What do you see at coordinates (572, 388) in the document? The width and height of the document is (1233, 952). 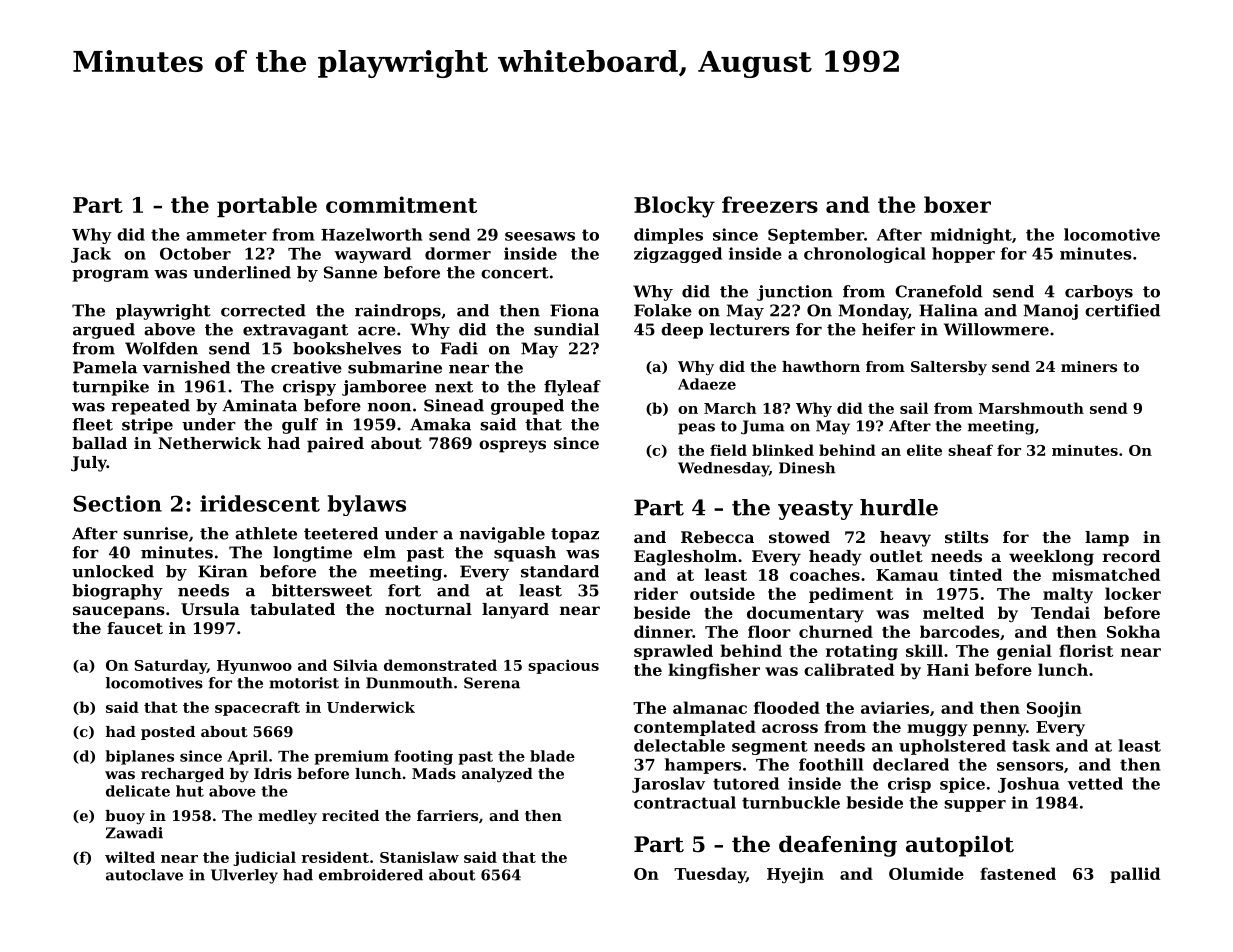 I see `flyleaf` at bounding box center [572, 388].
